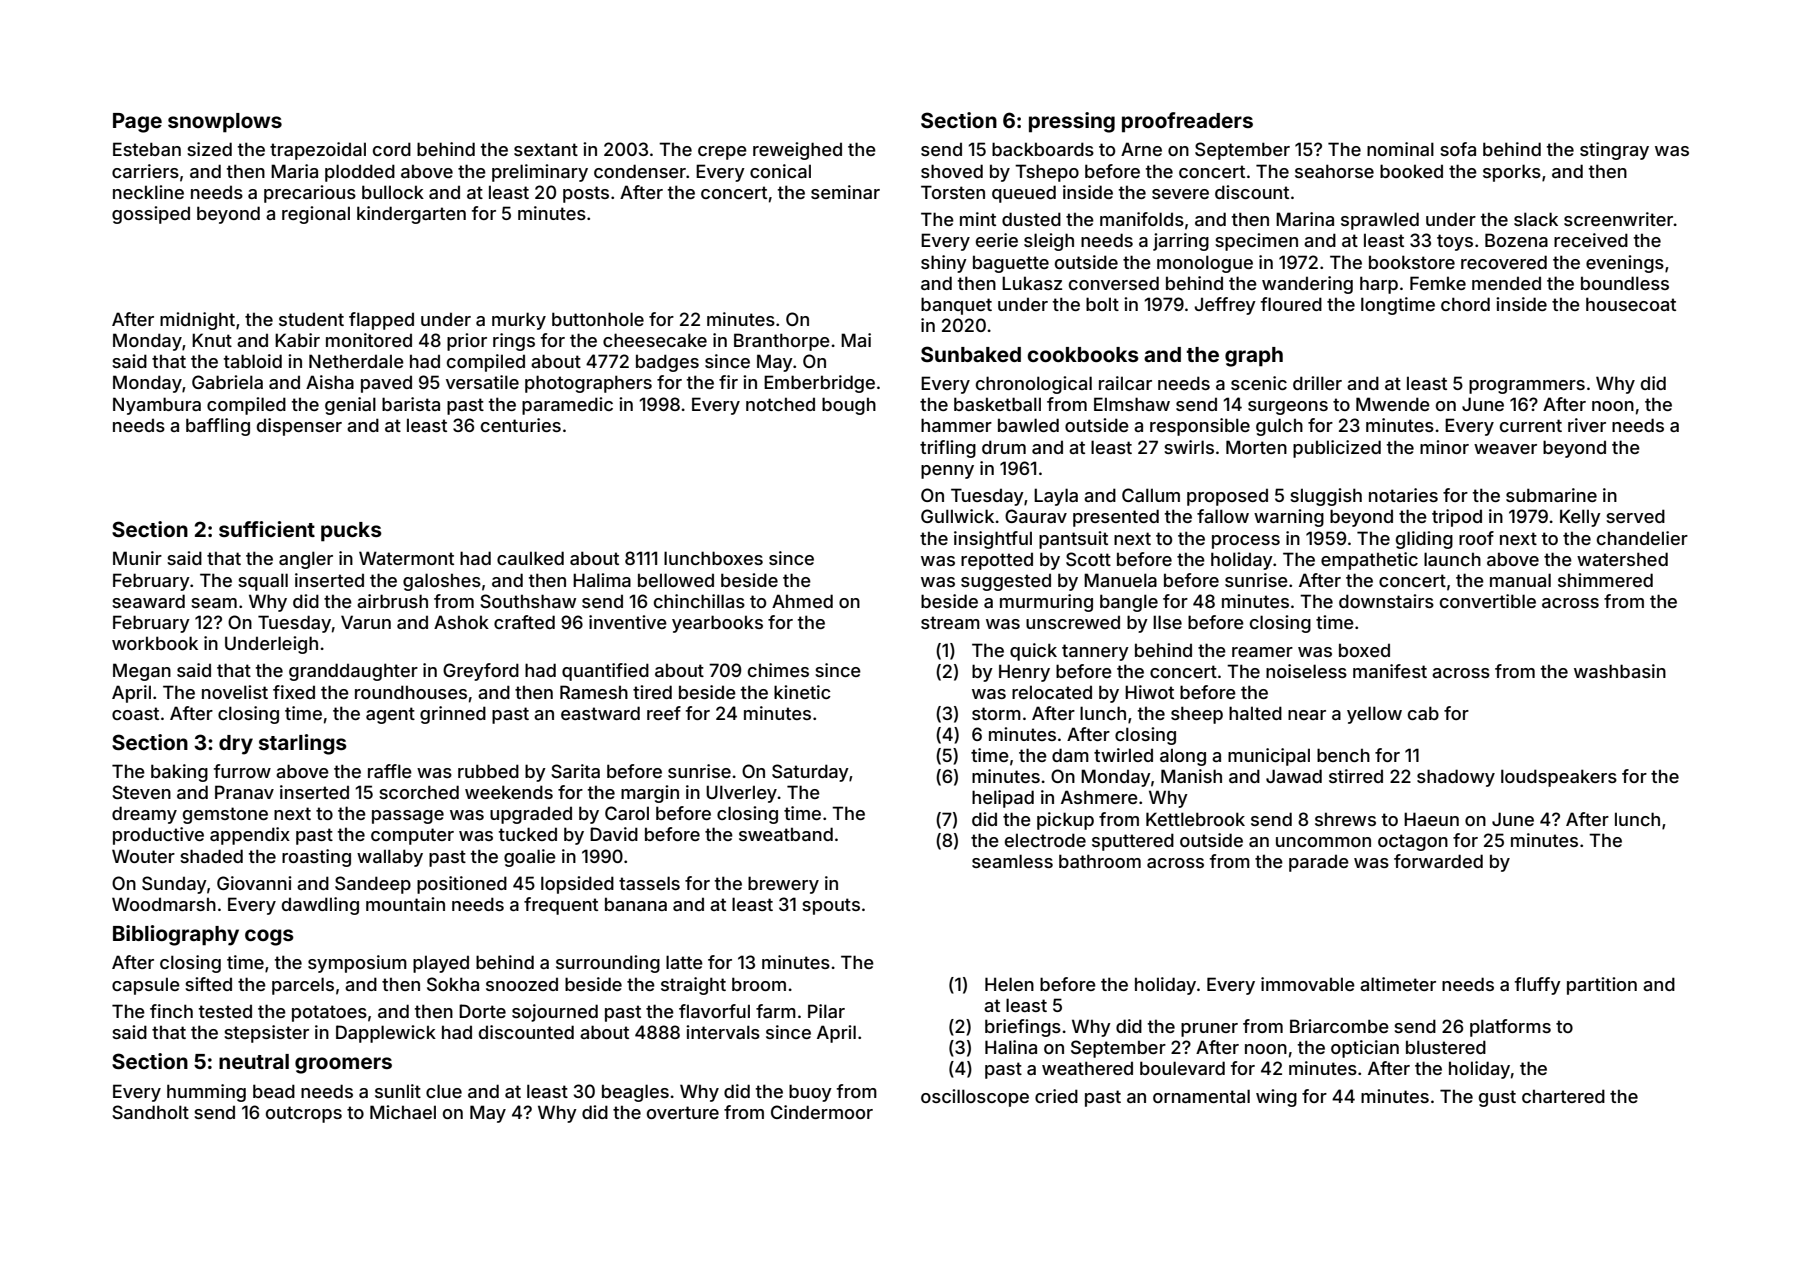 This document has height=1276, width=1804. Describe the element at coordinates (316, 215) in the document. I see `regional` at that location.
